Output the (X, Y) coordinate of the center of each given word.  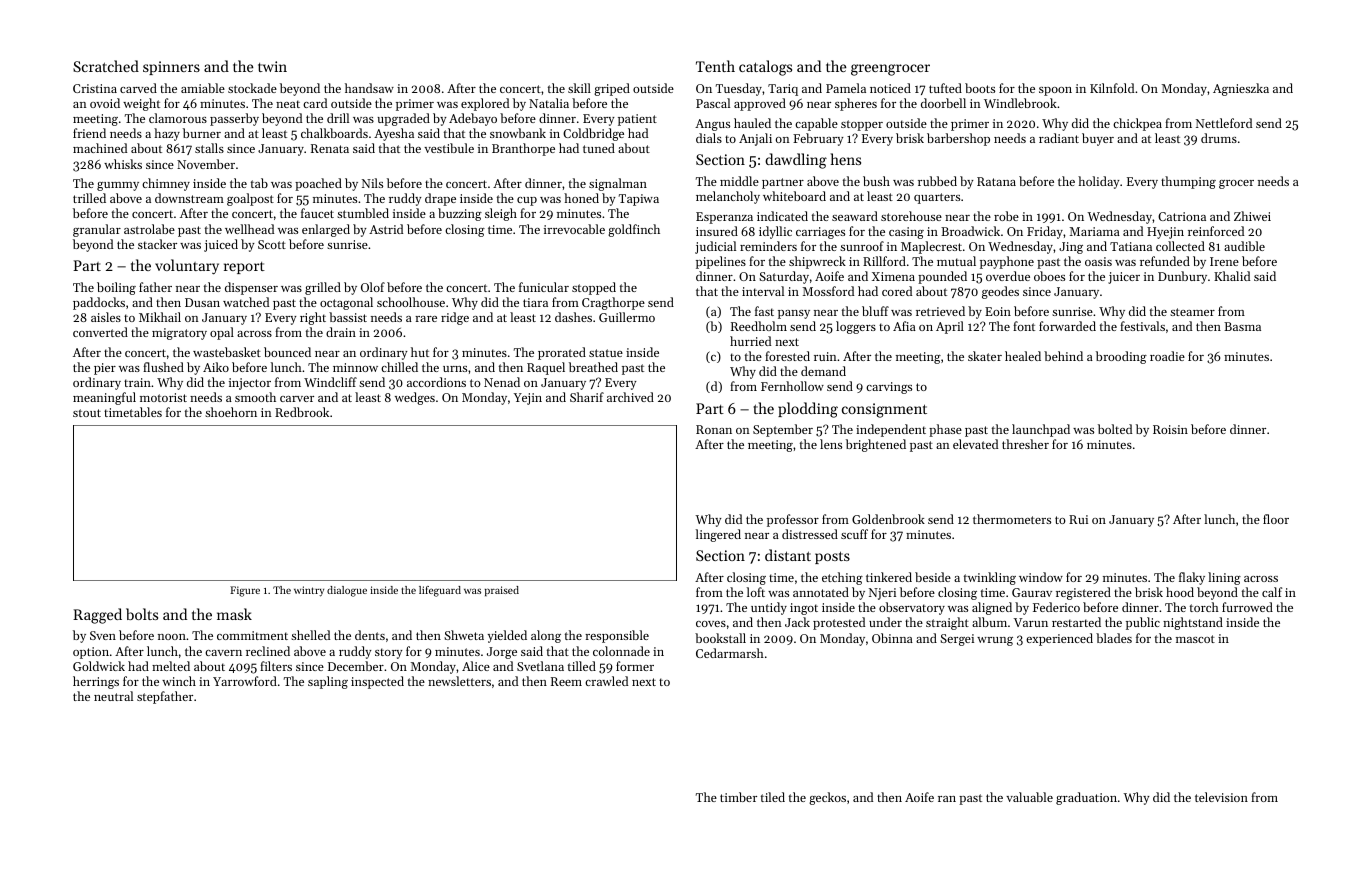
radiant (1059, 138)
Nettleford (1224, 123)
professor (793, 520)
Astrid (386, 229)
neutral (113, 696)
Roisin (1170, 429)
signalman (618, 184)
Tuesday (739, 89)
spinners (171, 68)
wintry (309, 591)
